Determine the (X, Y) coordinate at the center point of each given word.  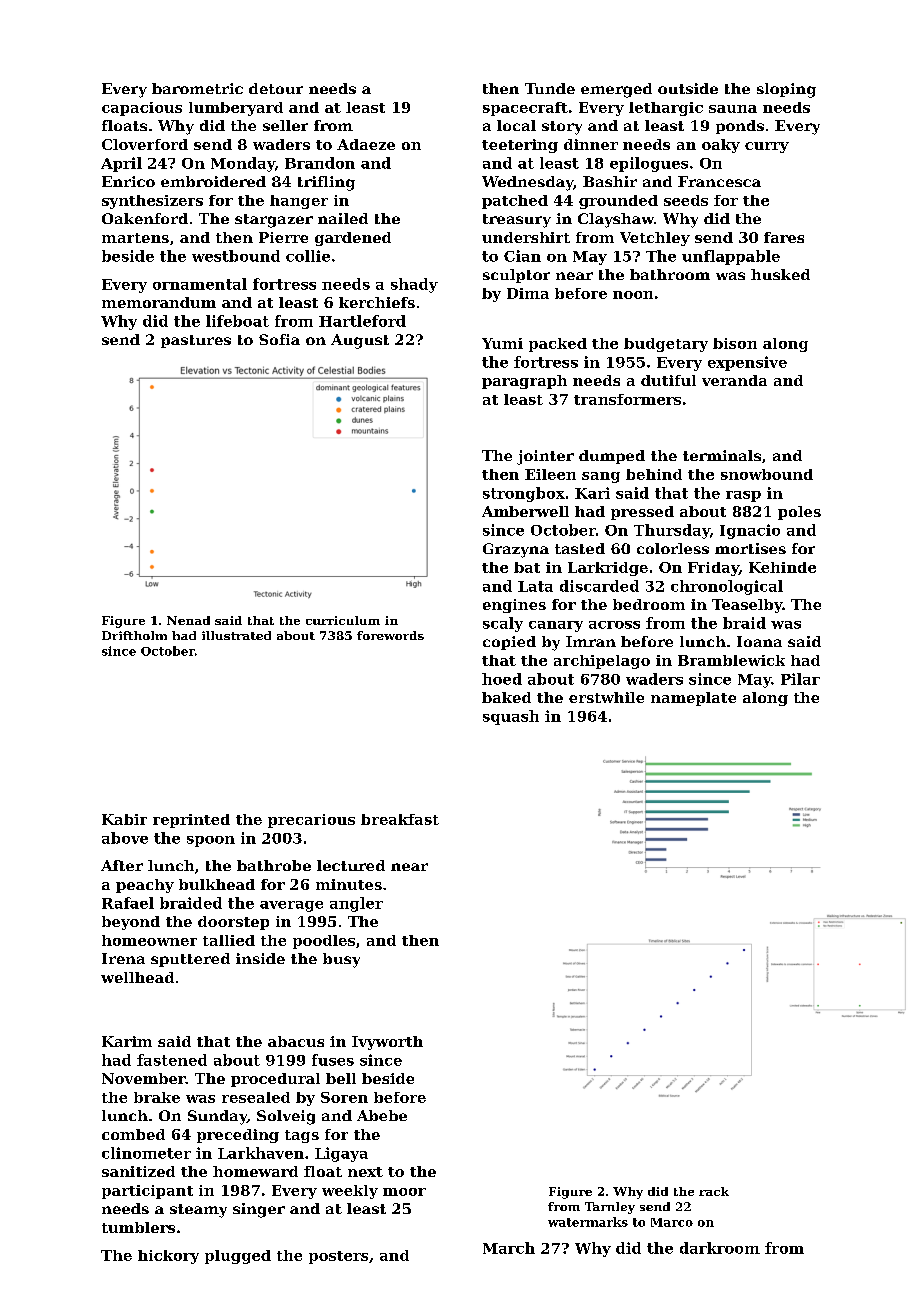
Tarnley (610, 1208)
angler (356, 904)
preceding (238, 1136)
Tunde (550, 88)
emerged (616, 90)
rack (714, 1191)
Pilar (800, 679)
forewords (390, 635)
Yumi (502, 343)
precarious (311, 821)
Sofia (279, 339)
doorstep (233, 923)
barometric (197, 88)
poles (799, 513)
